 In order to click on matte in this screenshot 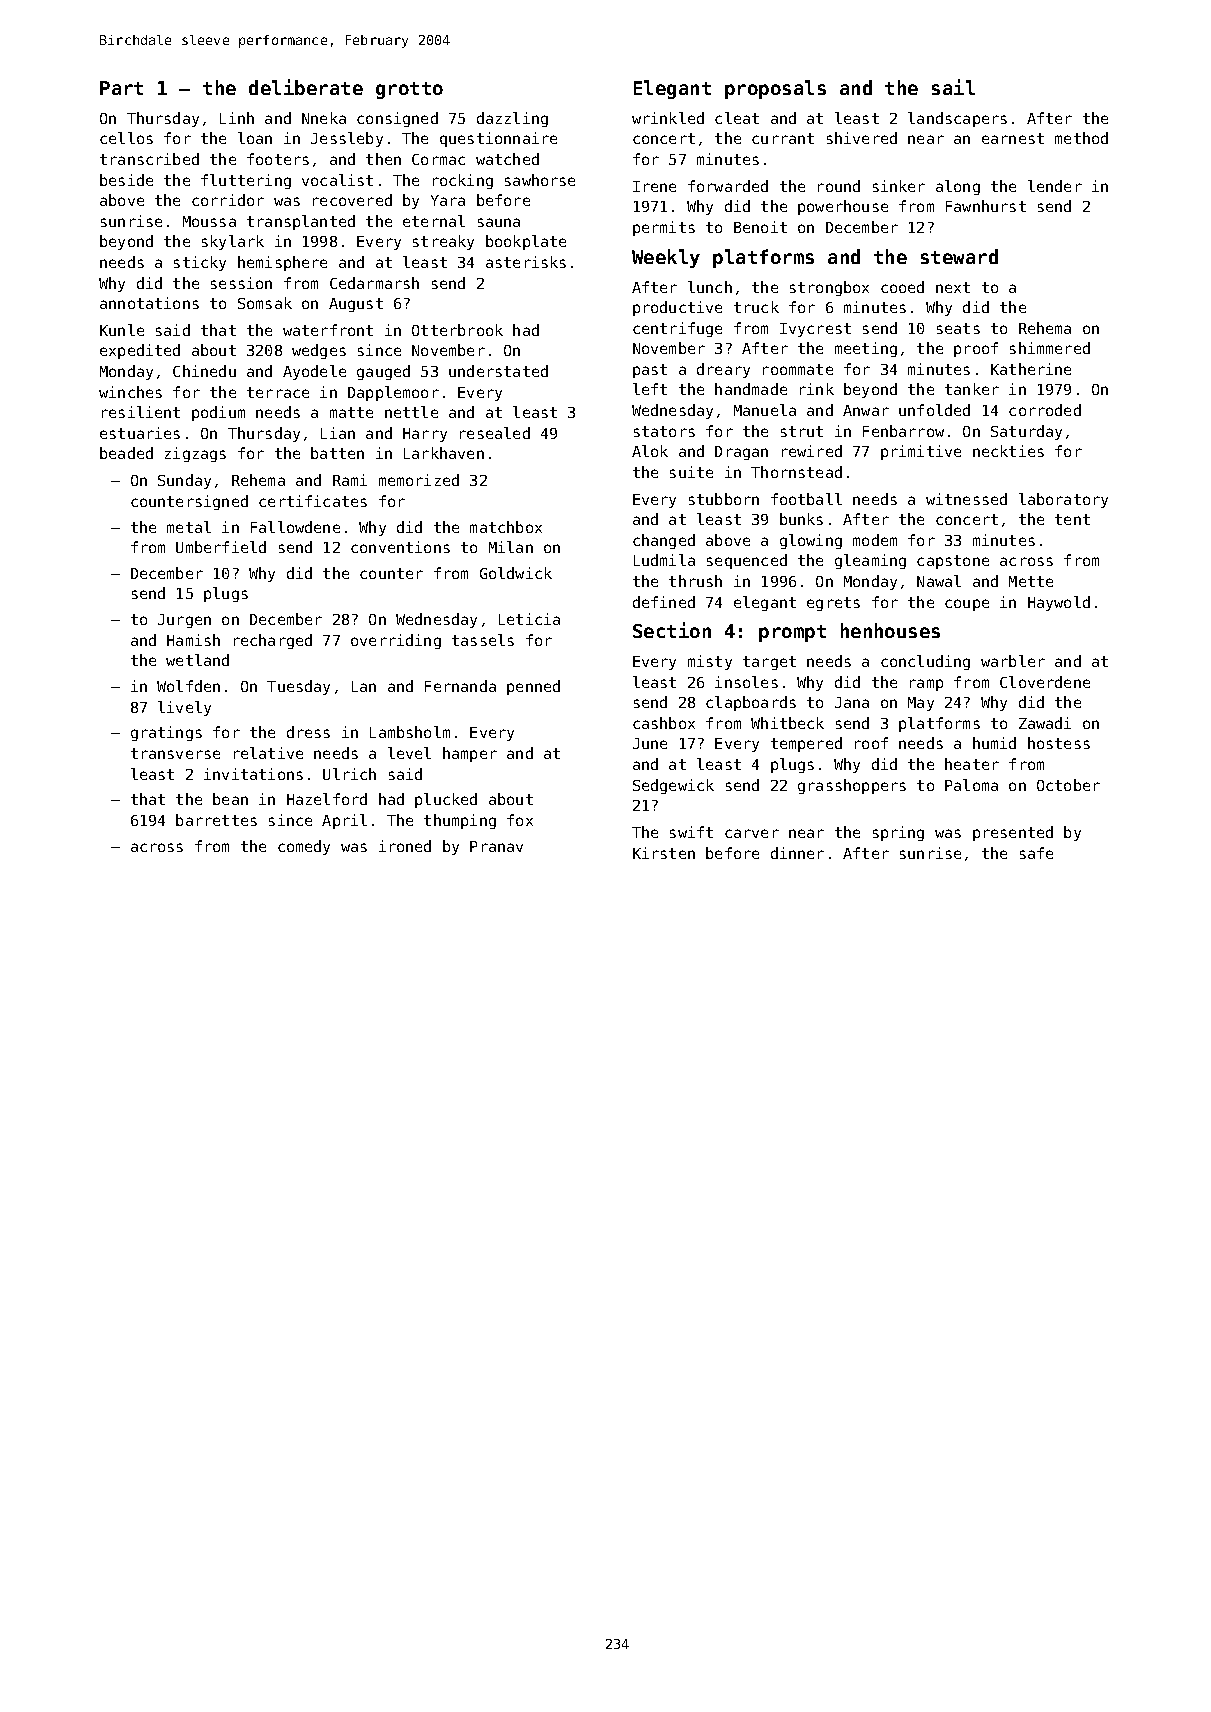, I will do `click(351, 412)`.
